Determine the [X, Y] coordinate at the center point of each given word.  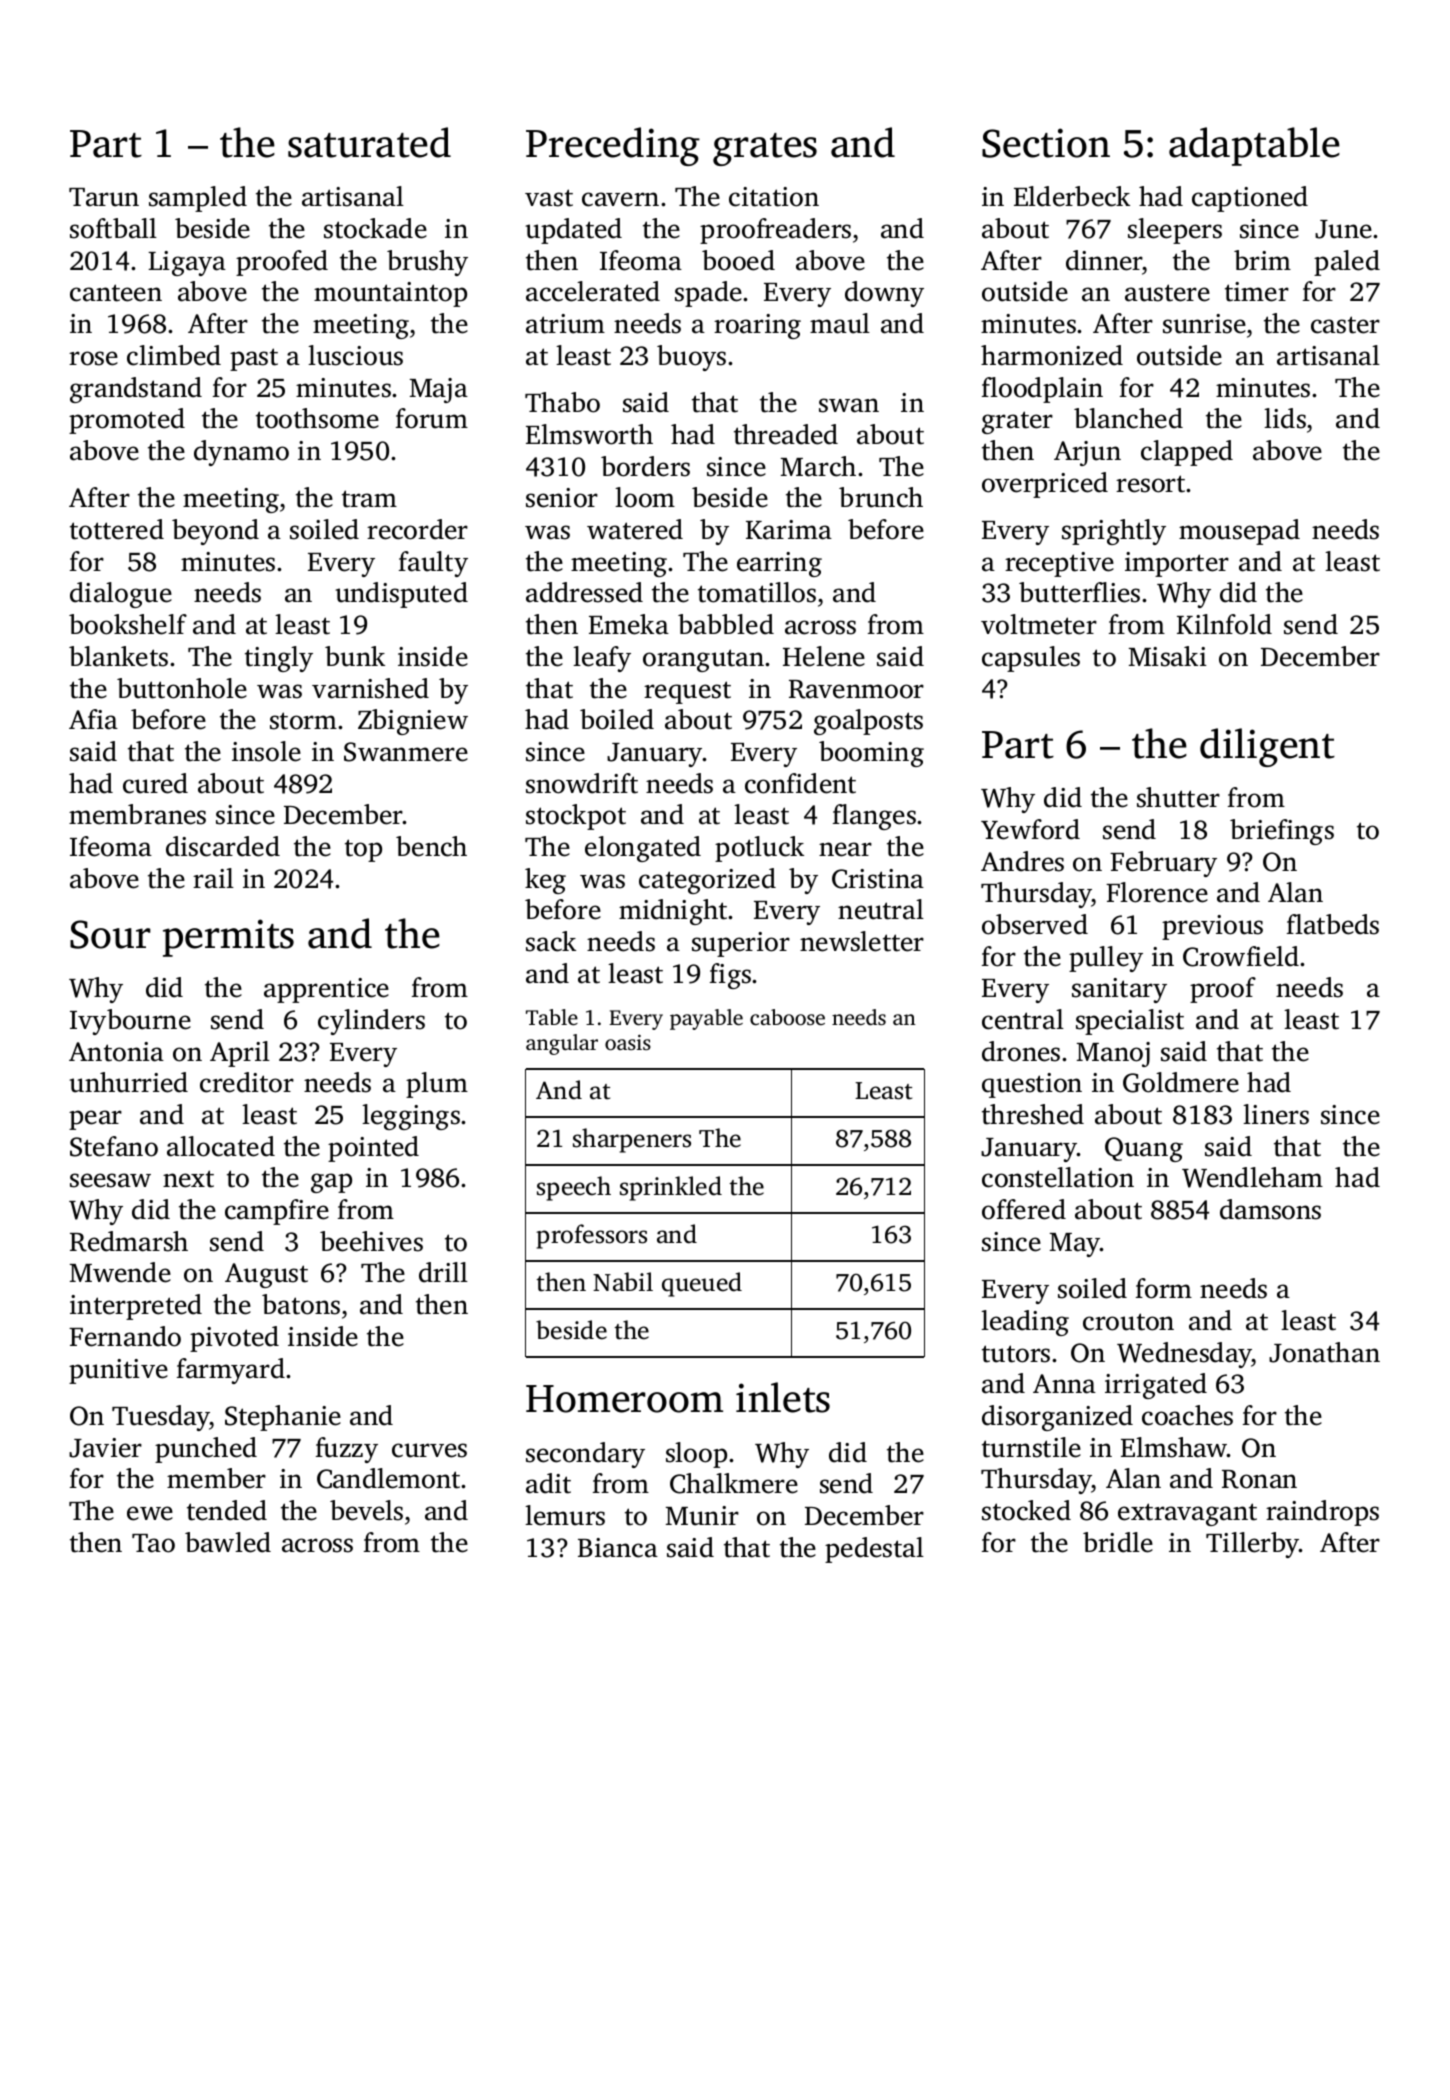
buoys [691, 358]
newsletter [862, 941]
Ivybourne [130, 1022]
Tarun [104, 197]
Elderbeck [1072, 196]
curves [429, 1450]
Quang [1144, 1149]
